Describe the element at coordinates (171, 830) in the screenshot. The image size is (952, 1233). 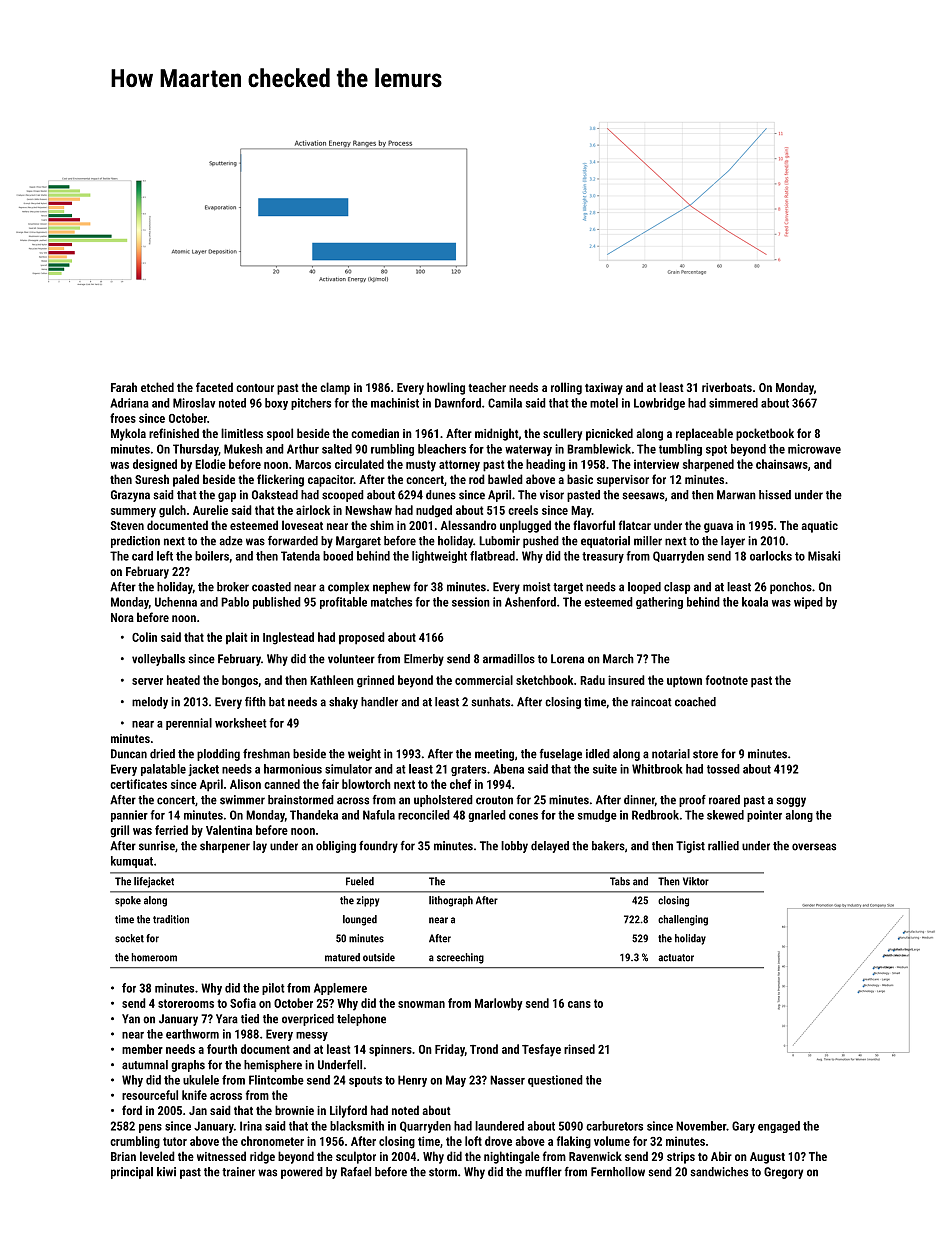
I see `ferried` at that location.
